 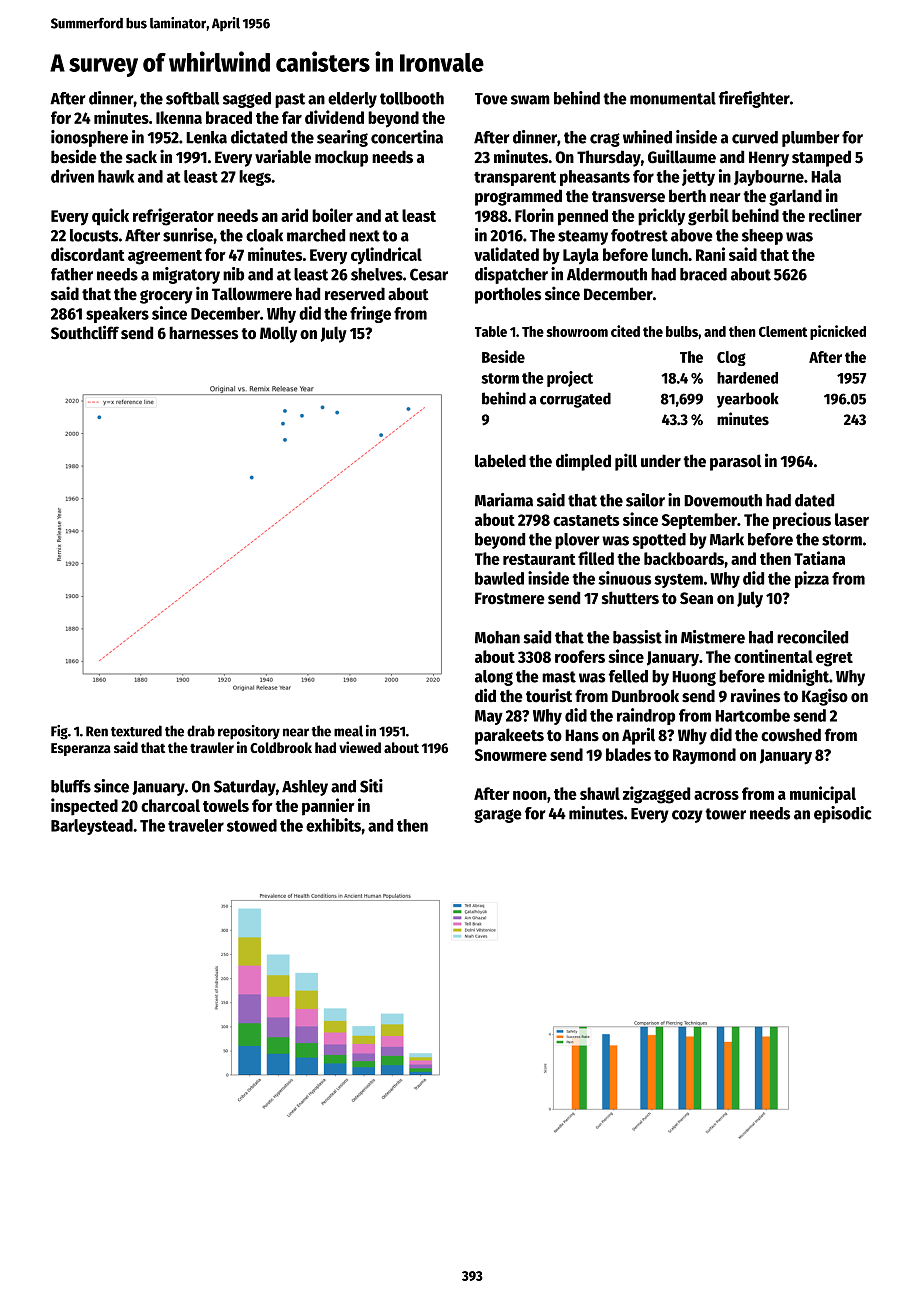 I want to click on Ikenna, so click(x=179, y=117).
